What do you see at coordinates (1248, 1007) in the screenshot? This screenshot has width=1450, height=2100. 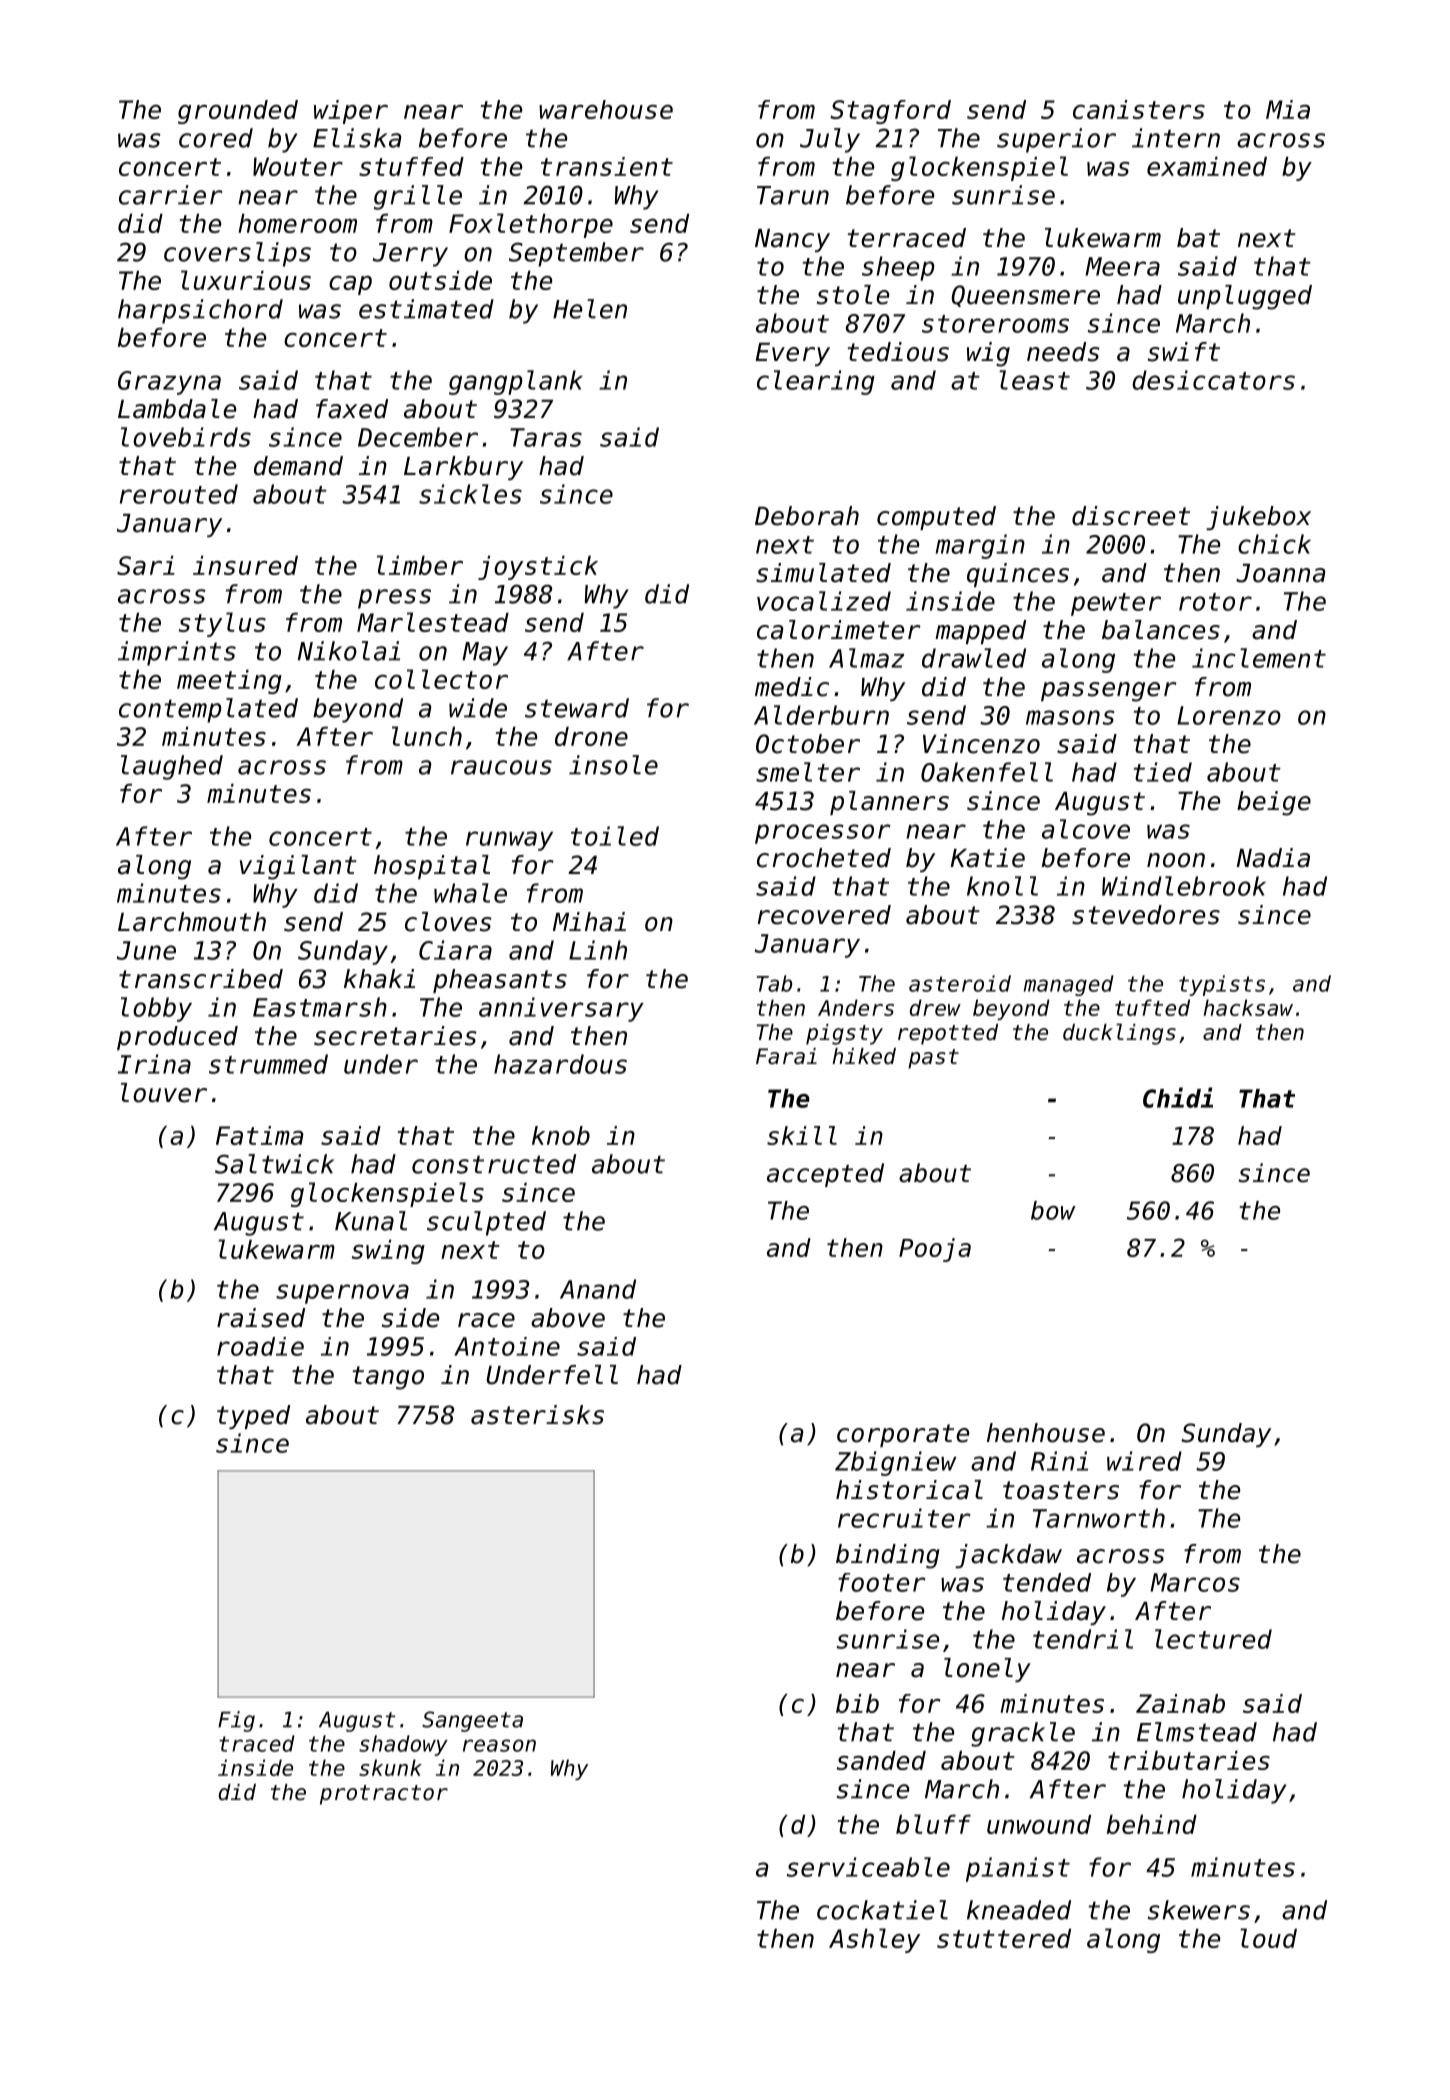 I see `hacksaw` at bounding box center [1248, 1007].
